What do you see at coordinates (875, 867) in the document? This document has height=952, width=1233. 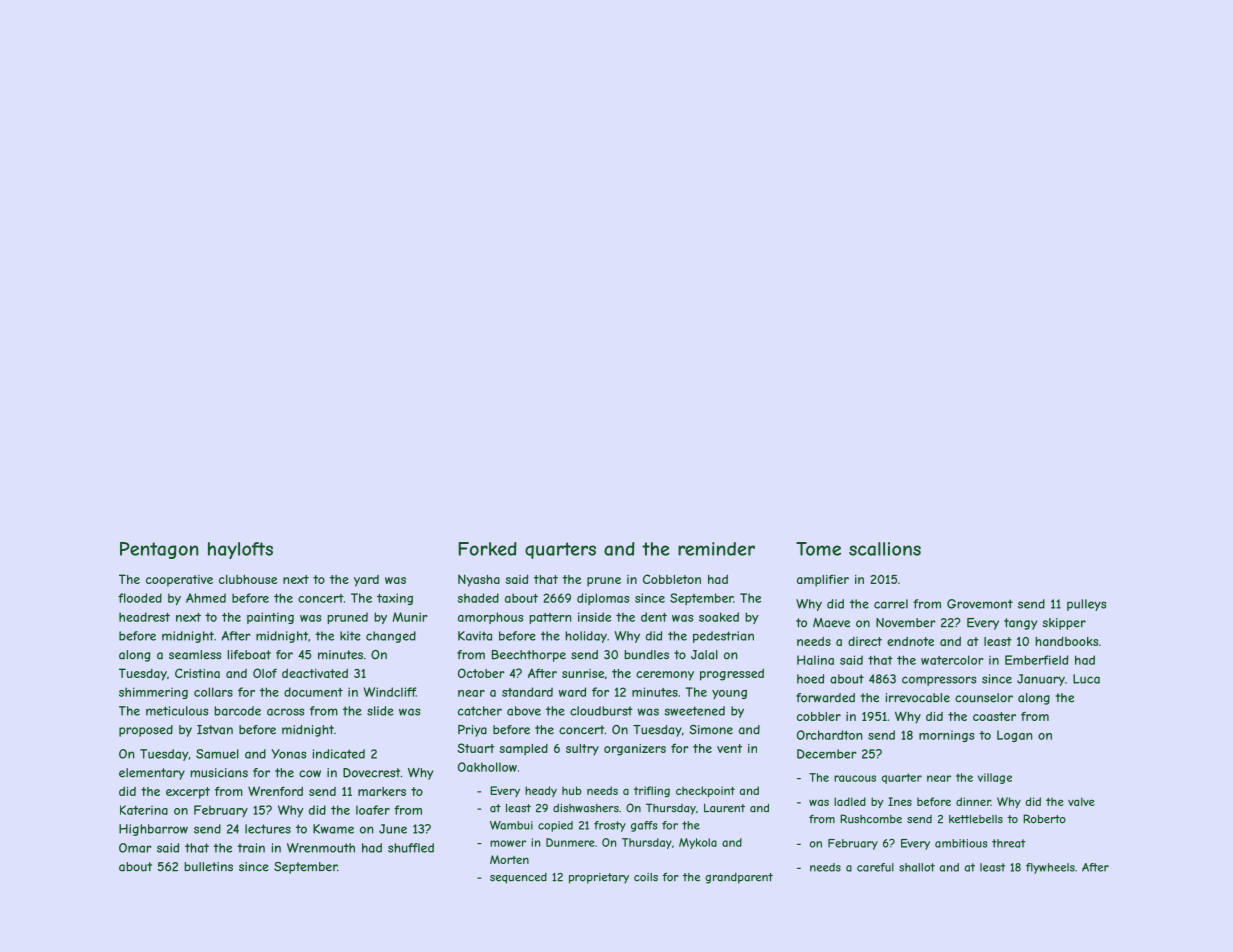 I see `careful` at bounding box center [875, 867].
